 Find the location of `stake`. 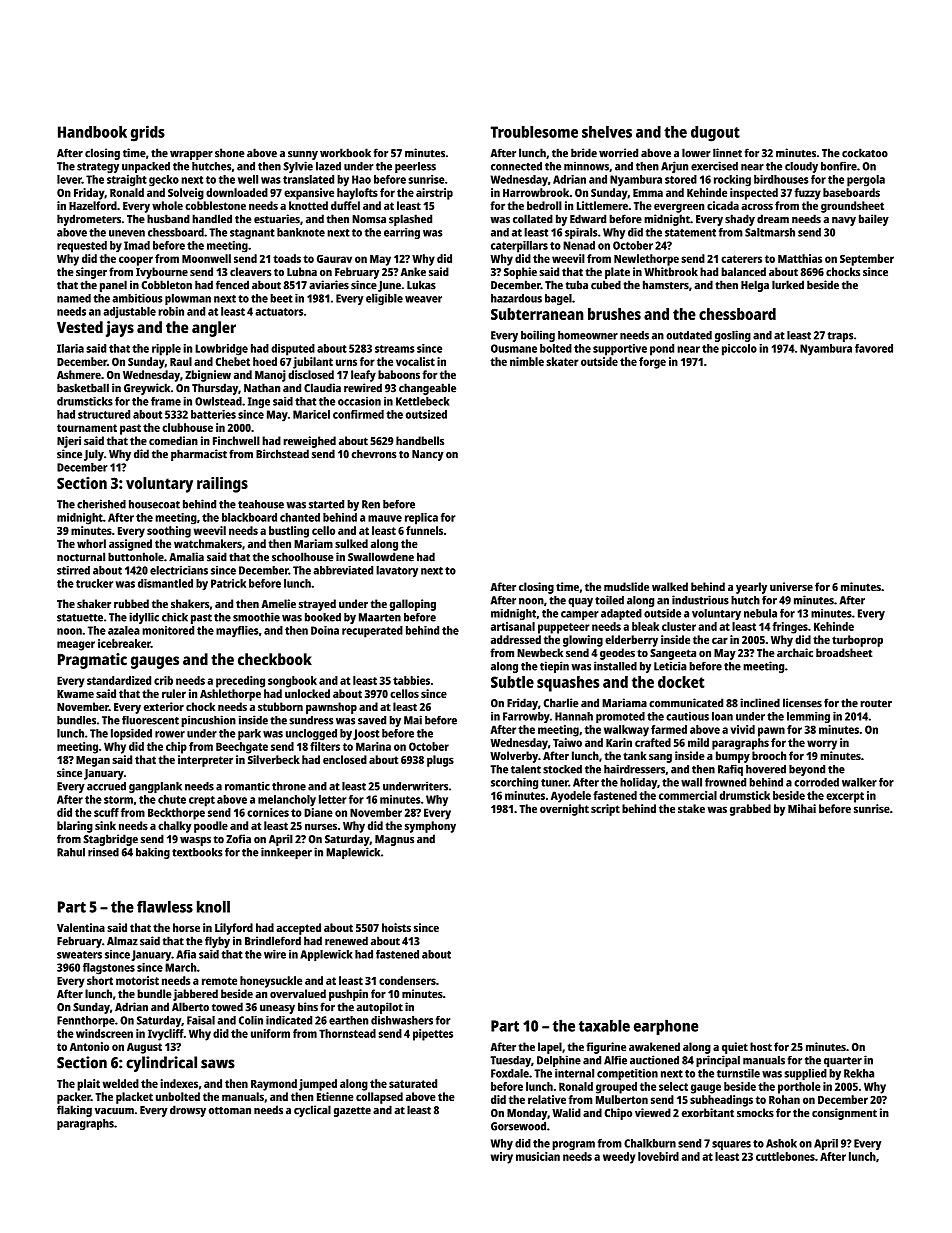

stake is located at coordinates (691, 808).
